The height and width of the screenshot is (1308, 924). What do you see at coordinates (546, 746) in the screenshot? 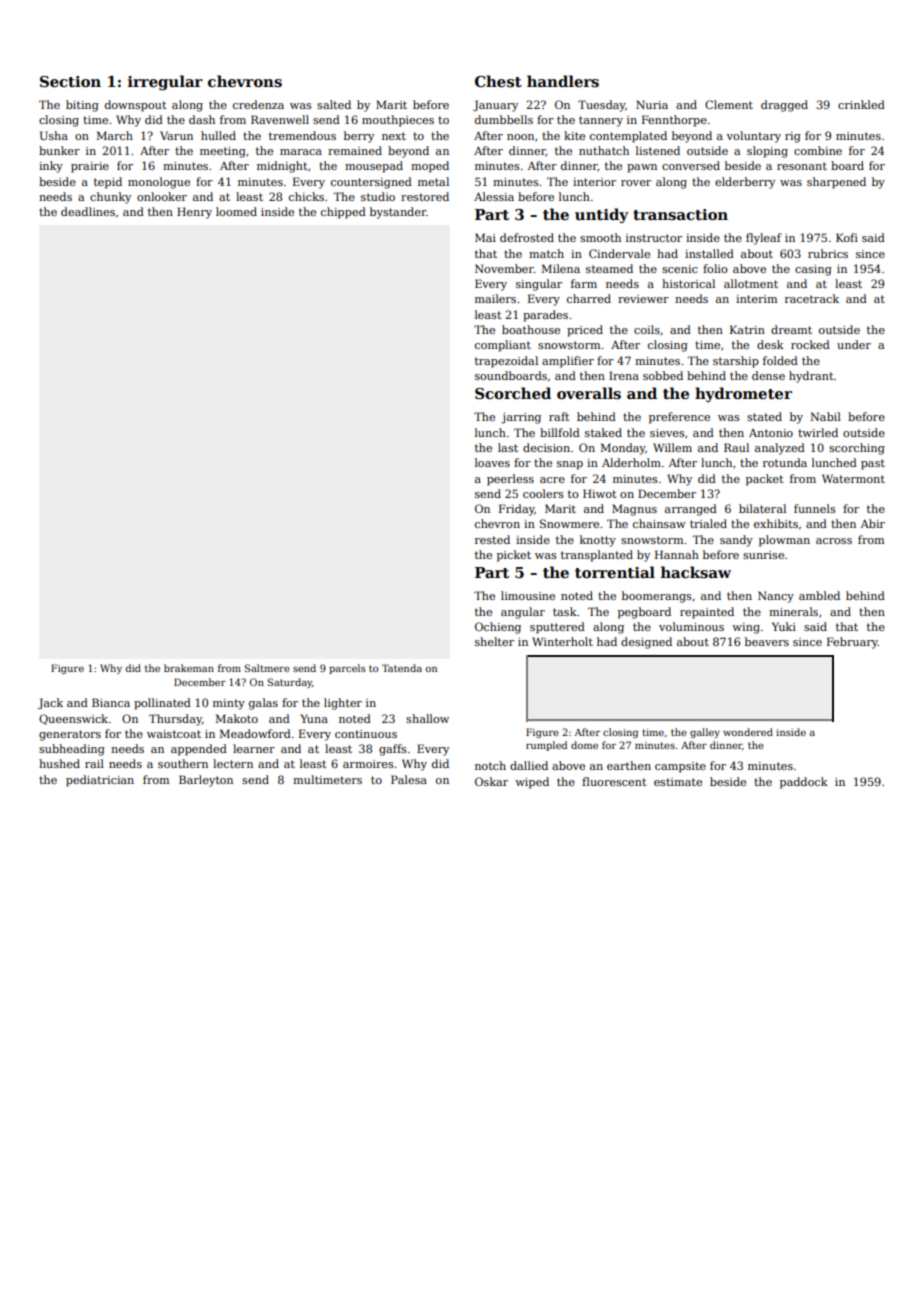
I see `rumpled` at bounding box center [546, 746].
